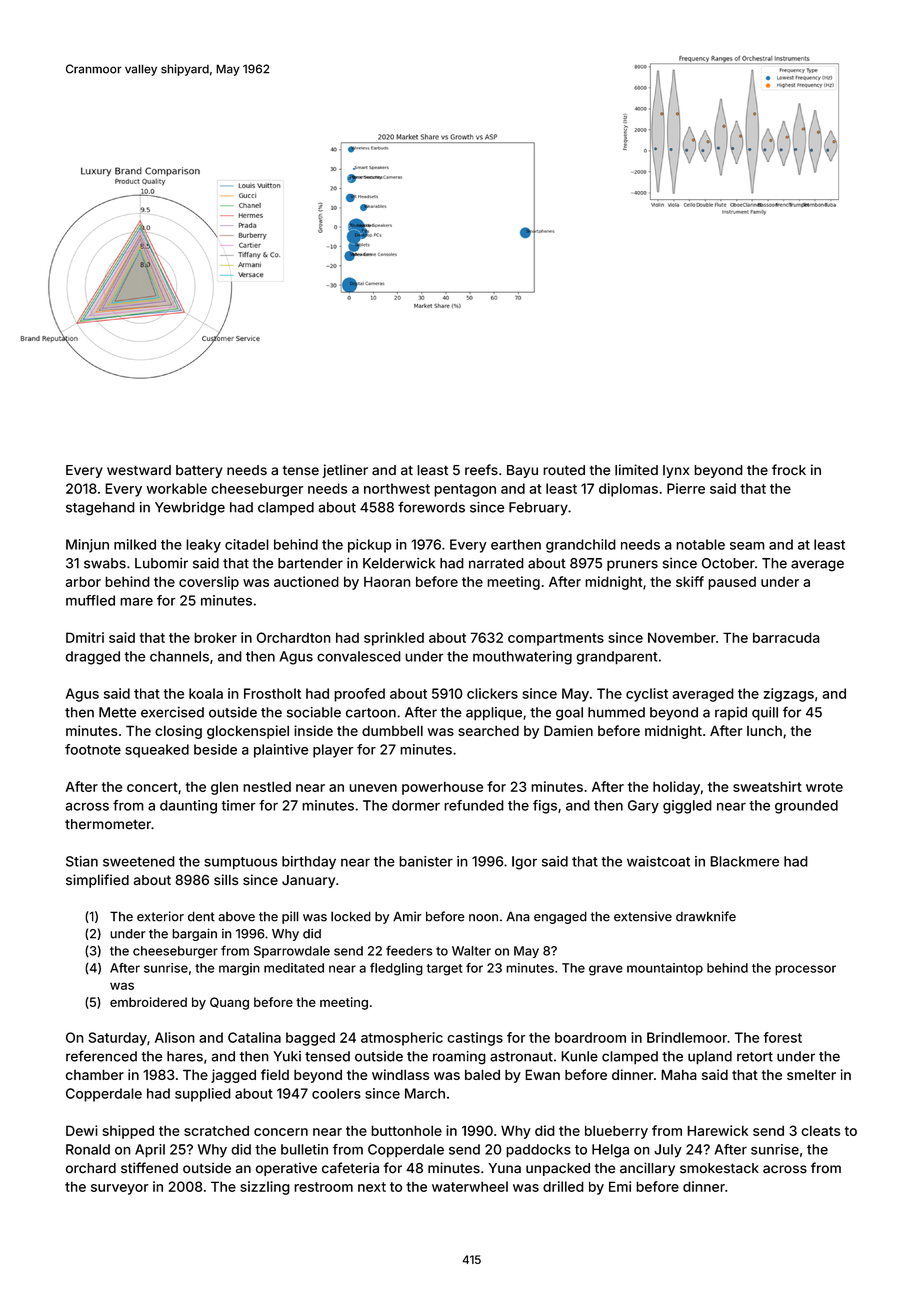 The height and width of the screenshot is (1314, 924). Describe the element at coordinates (148, 1002) in the screenshot. I see `embroidered` at that location.
